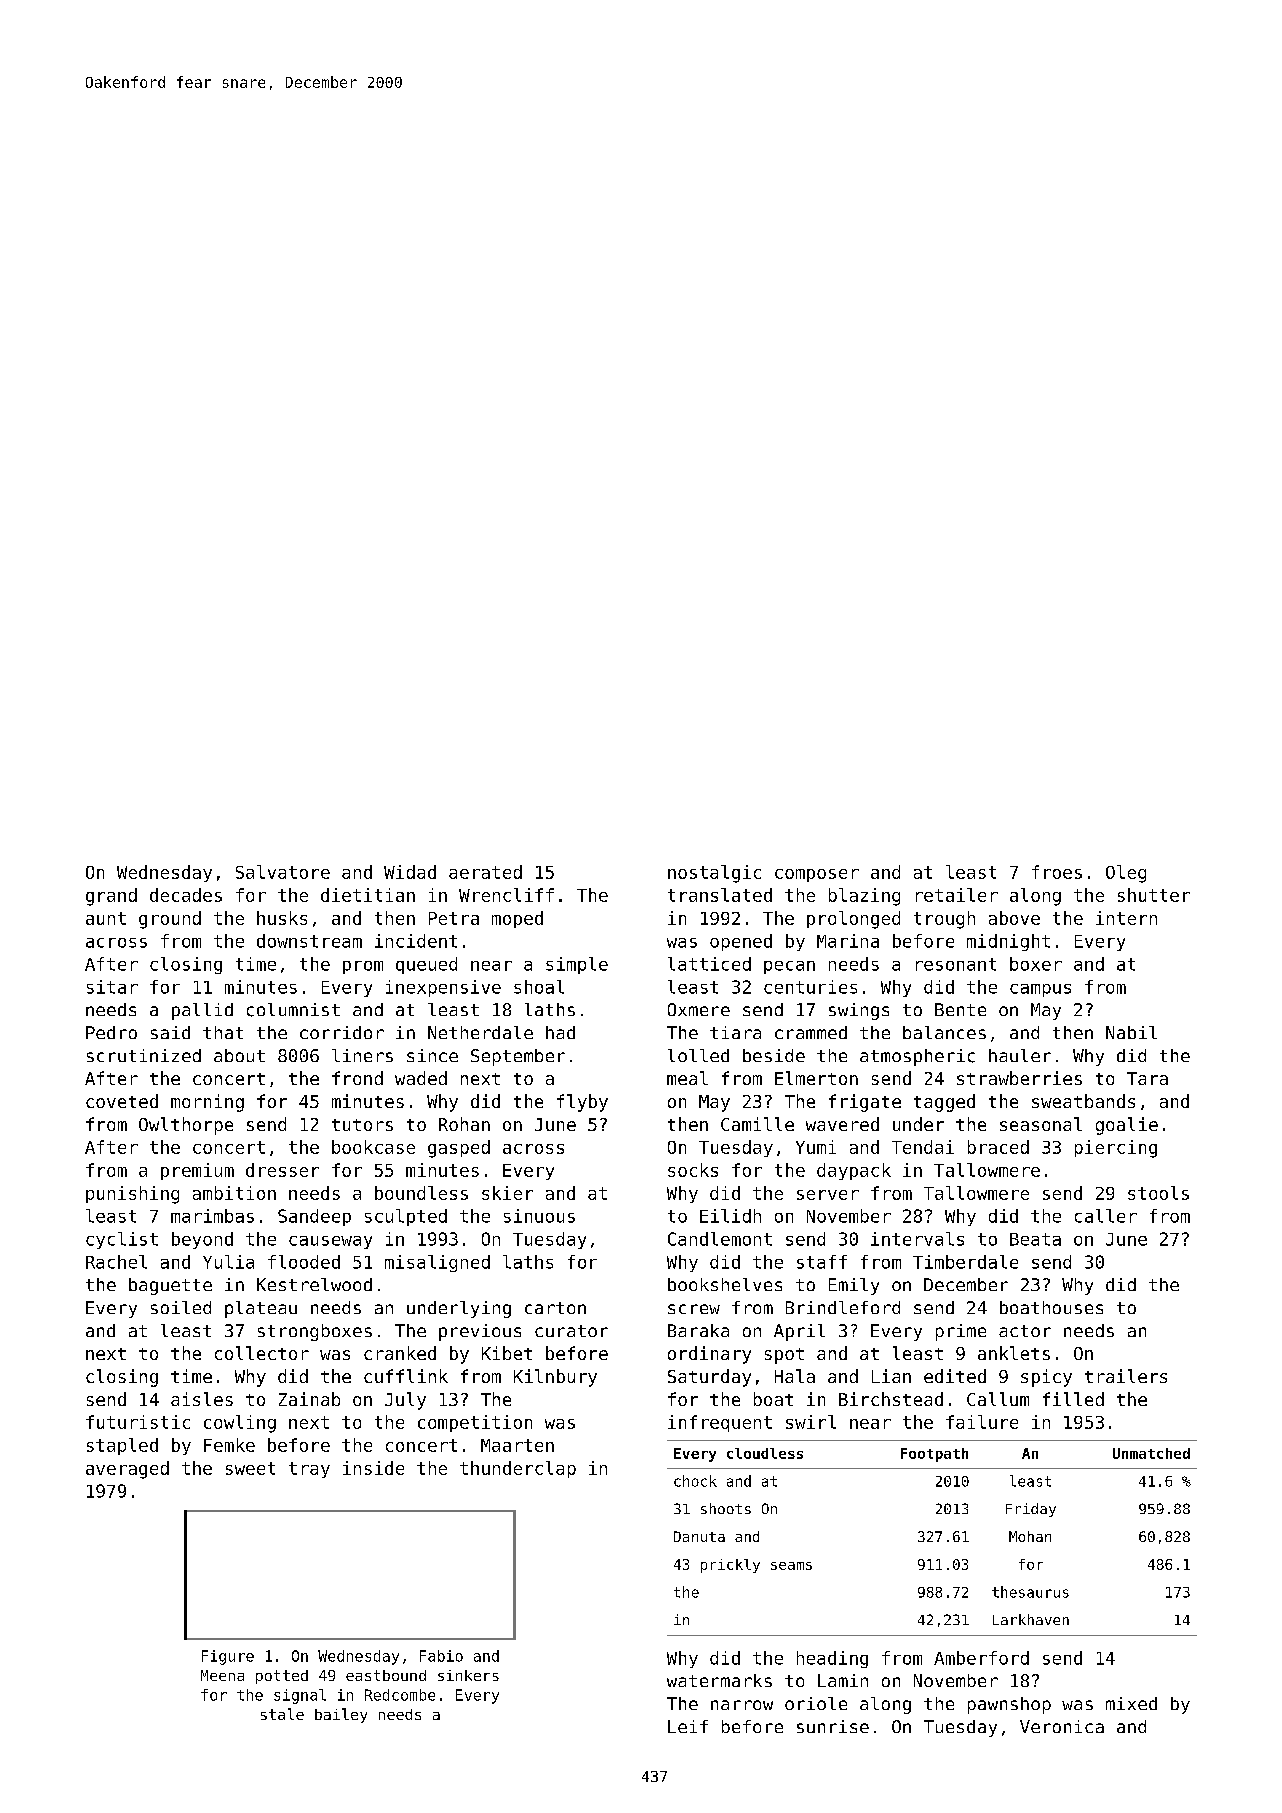  Describe the element at coordinates (282, 1714) in the screenshot. I see `stale` at that location.
